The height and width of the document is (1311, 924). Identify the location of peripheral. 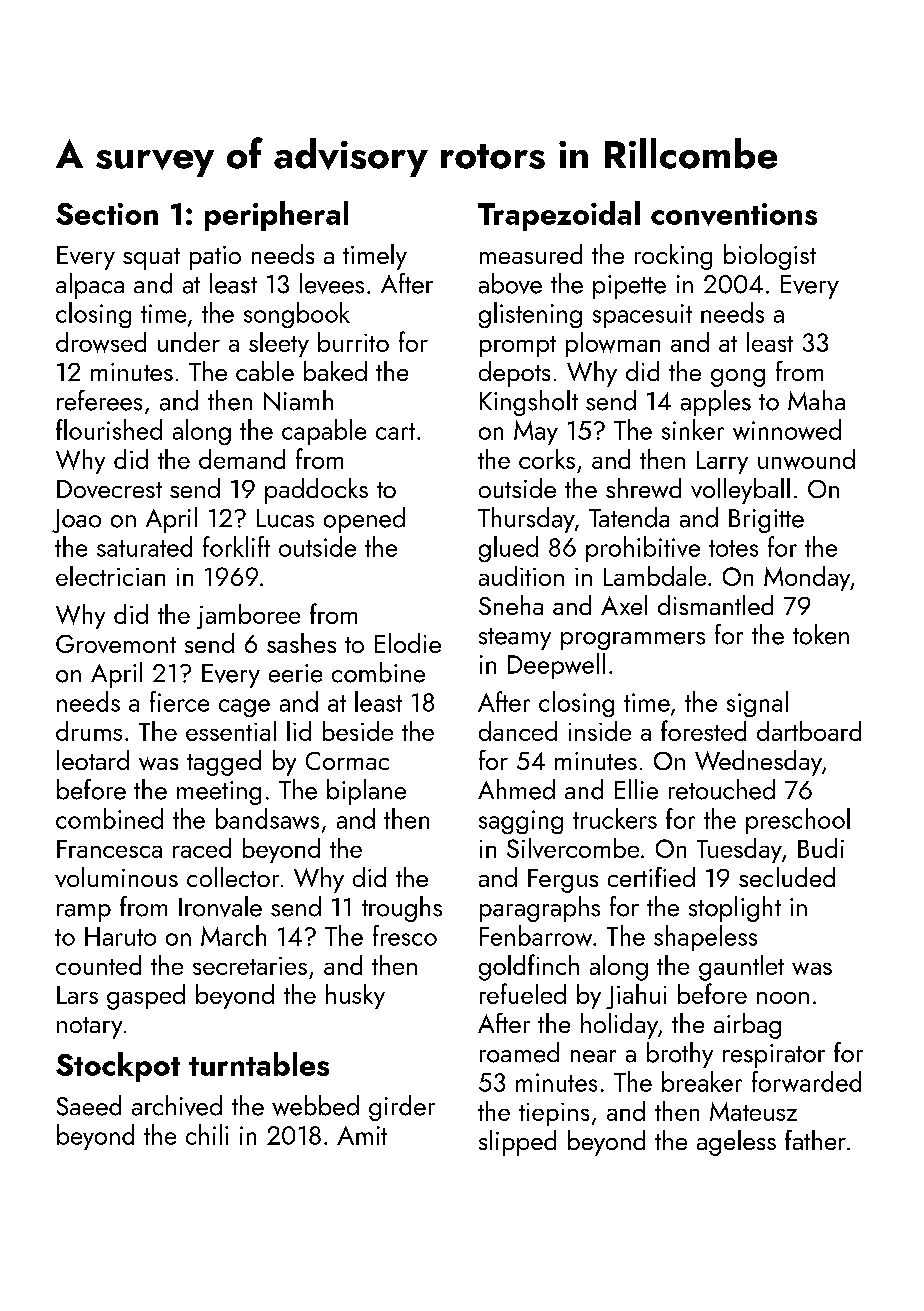
(276, 216).
